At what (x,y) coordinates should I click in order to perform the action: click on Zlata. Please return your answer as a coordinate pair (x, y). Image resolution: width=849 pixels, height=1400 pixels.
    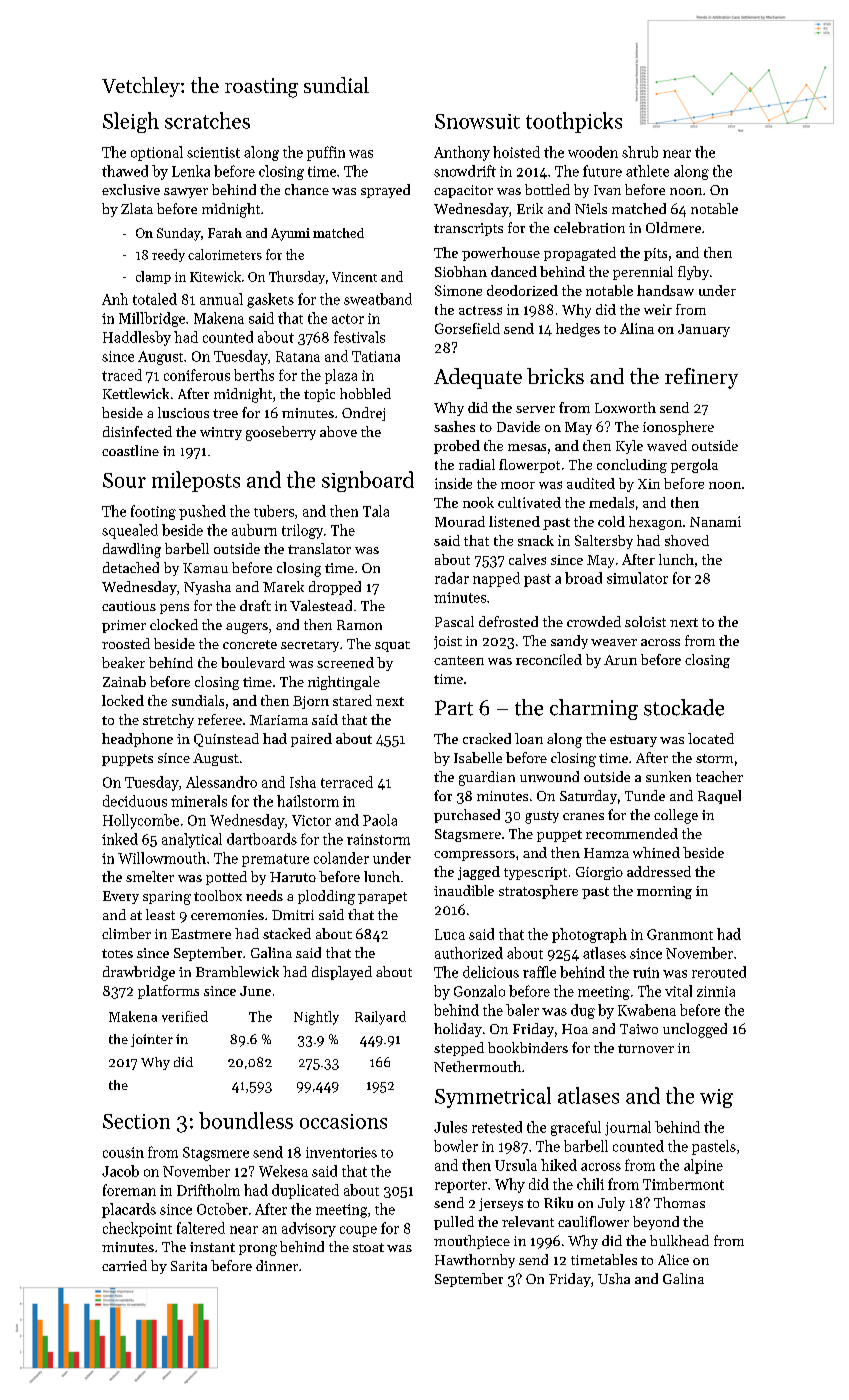
    Looking at the image, I should click on (137, 208).
